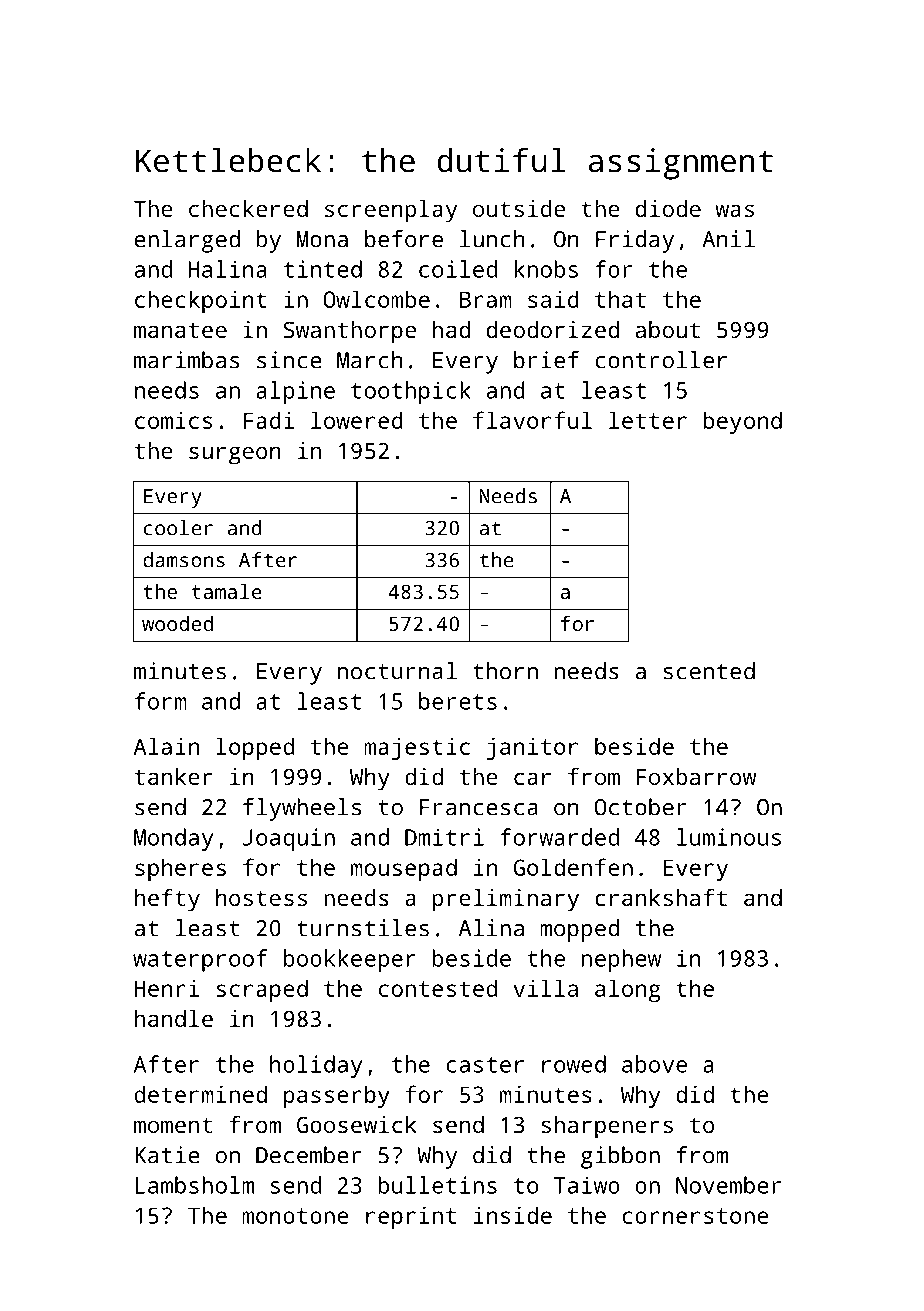  What do you see at coordinates (404, 239) in the page?
I see `before` at bounding box center [404, 239].
